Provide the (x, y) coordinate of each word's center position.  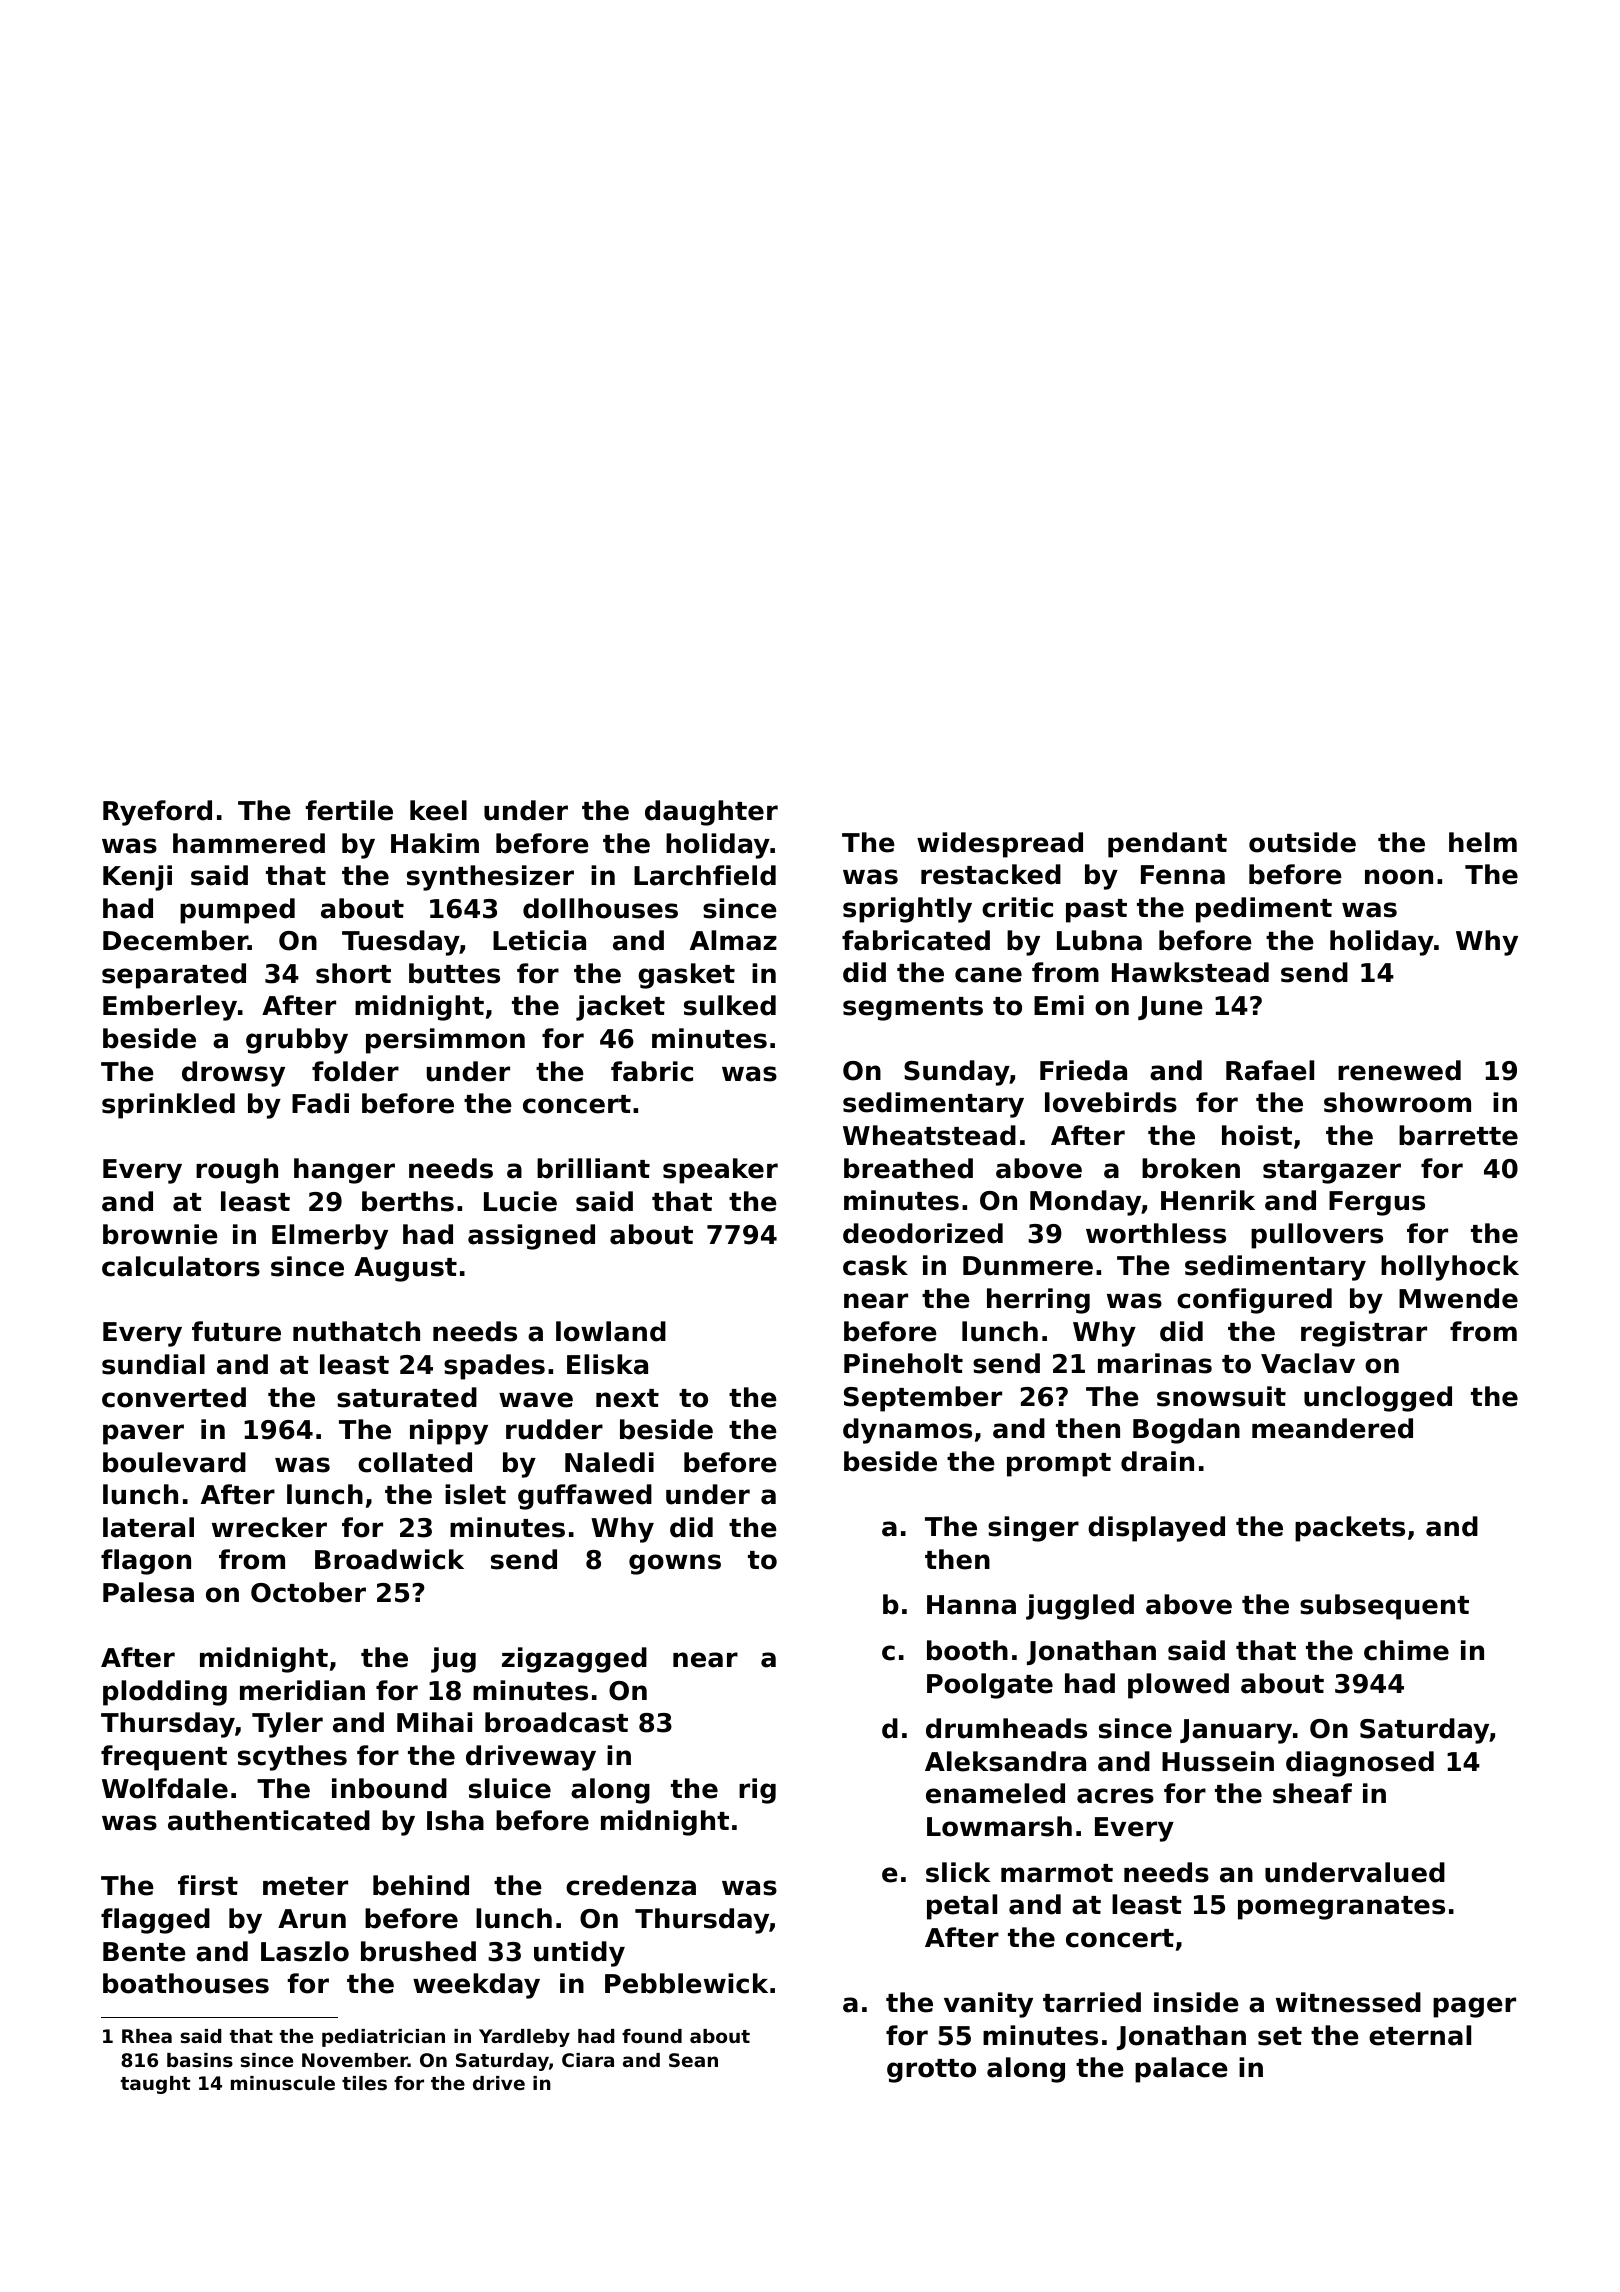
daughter (711, 813)
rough (237, 1171)
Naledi (609, 1462)
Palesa (148, 1592)
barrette (1458, 1135)
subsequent (1384, 1607)
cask (875, 1265)
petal (962, 1907)
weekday (476, 1986)
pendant (1167, 845)
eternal (1420, 2035)
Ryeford (157, 813)
